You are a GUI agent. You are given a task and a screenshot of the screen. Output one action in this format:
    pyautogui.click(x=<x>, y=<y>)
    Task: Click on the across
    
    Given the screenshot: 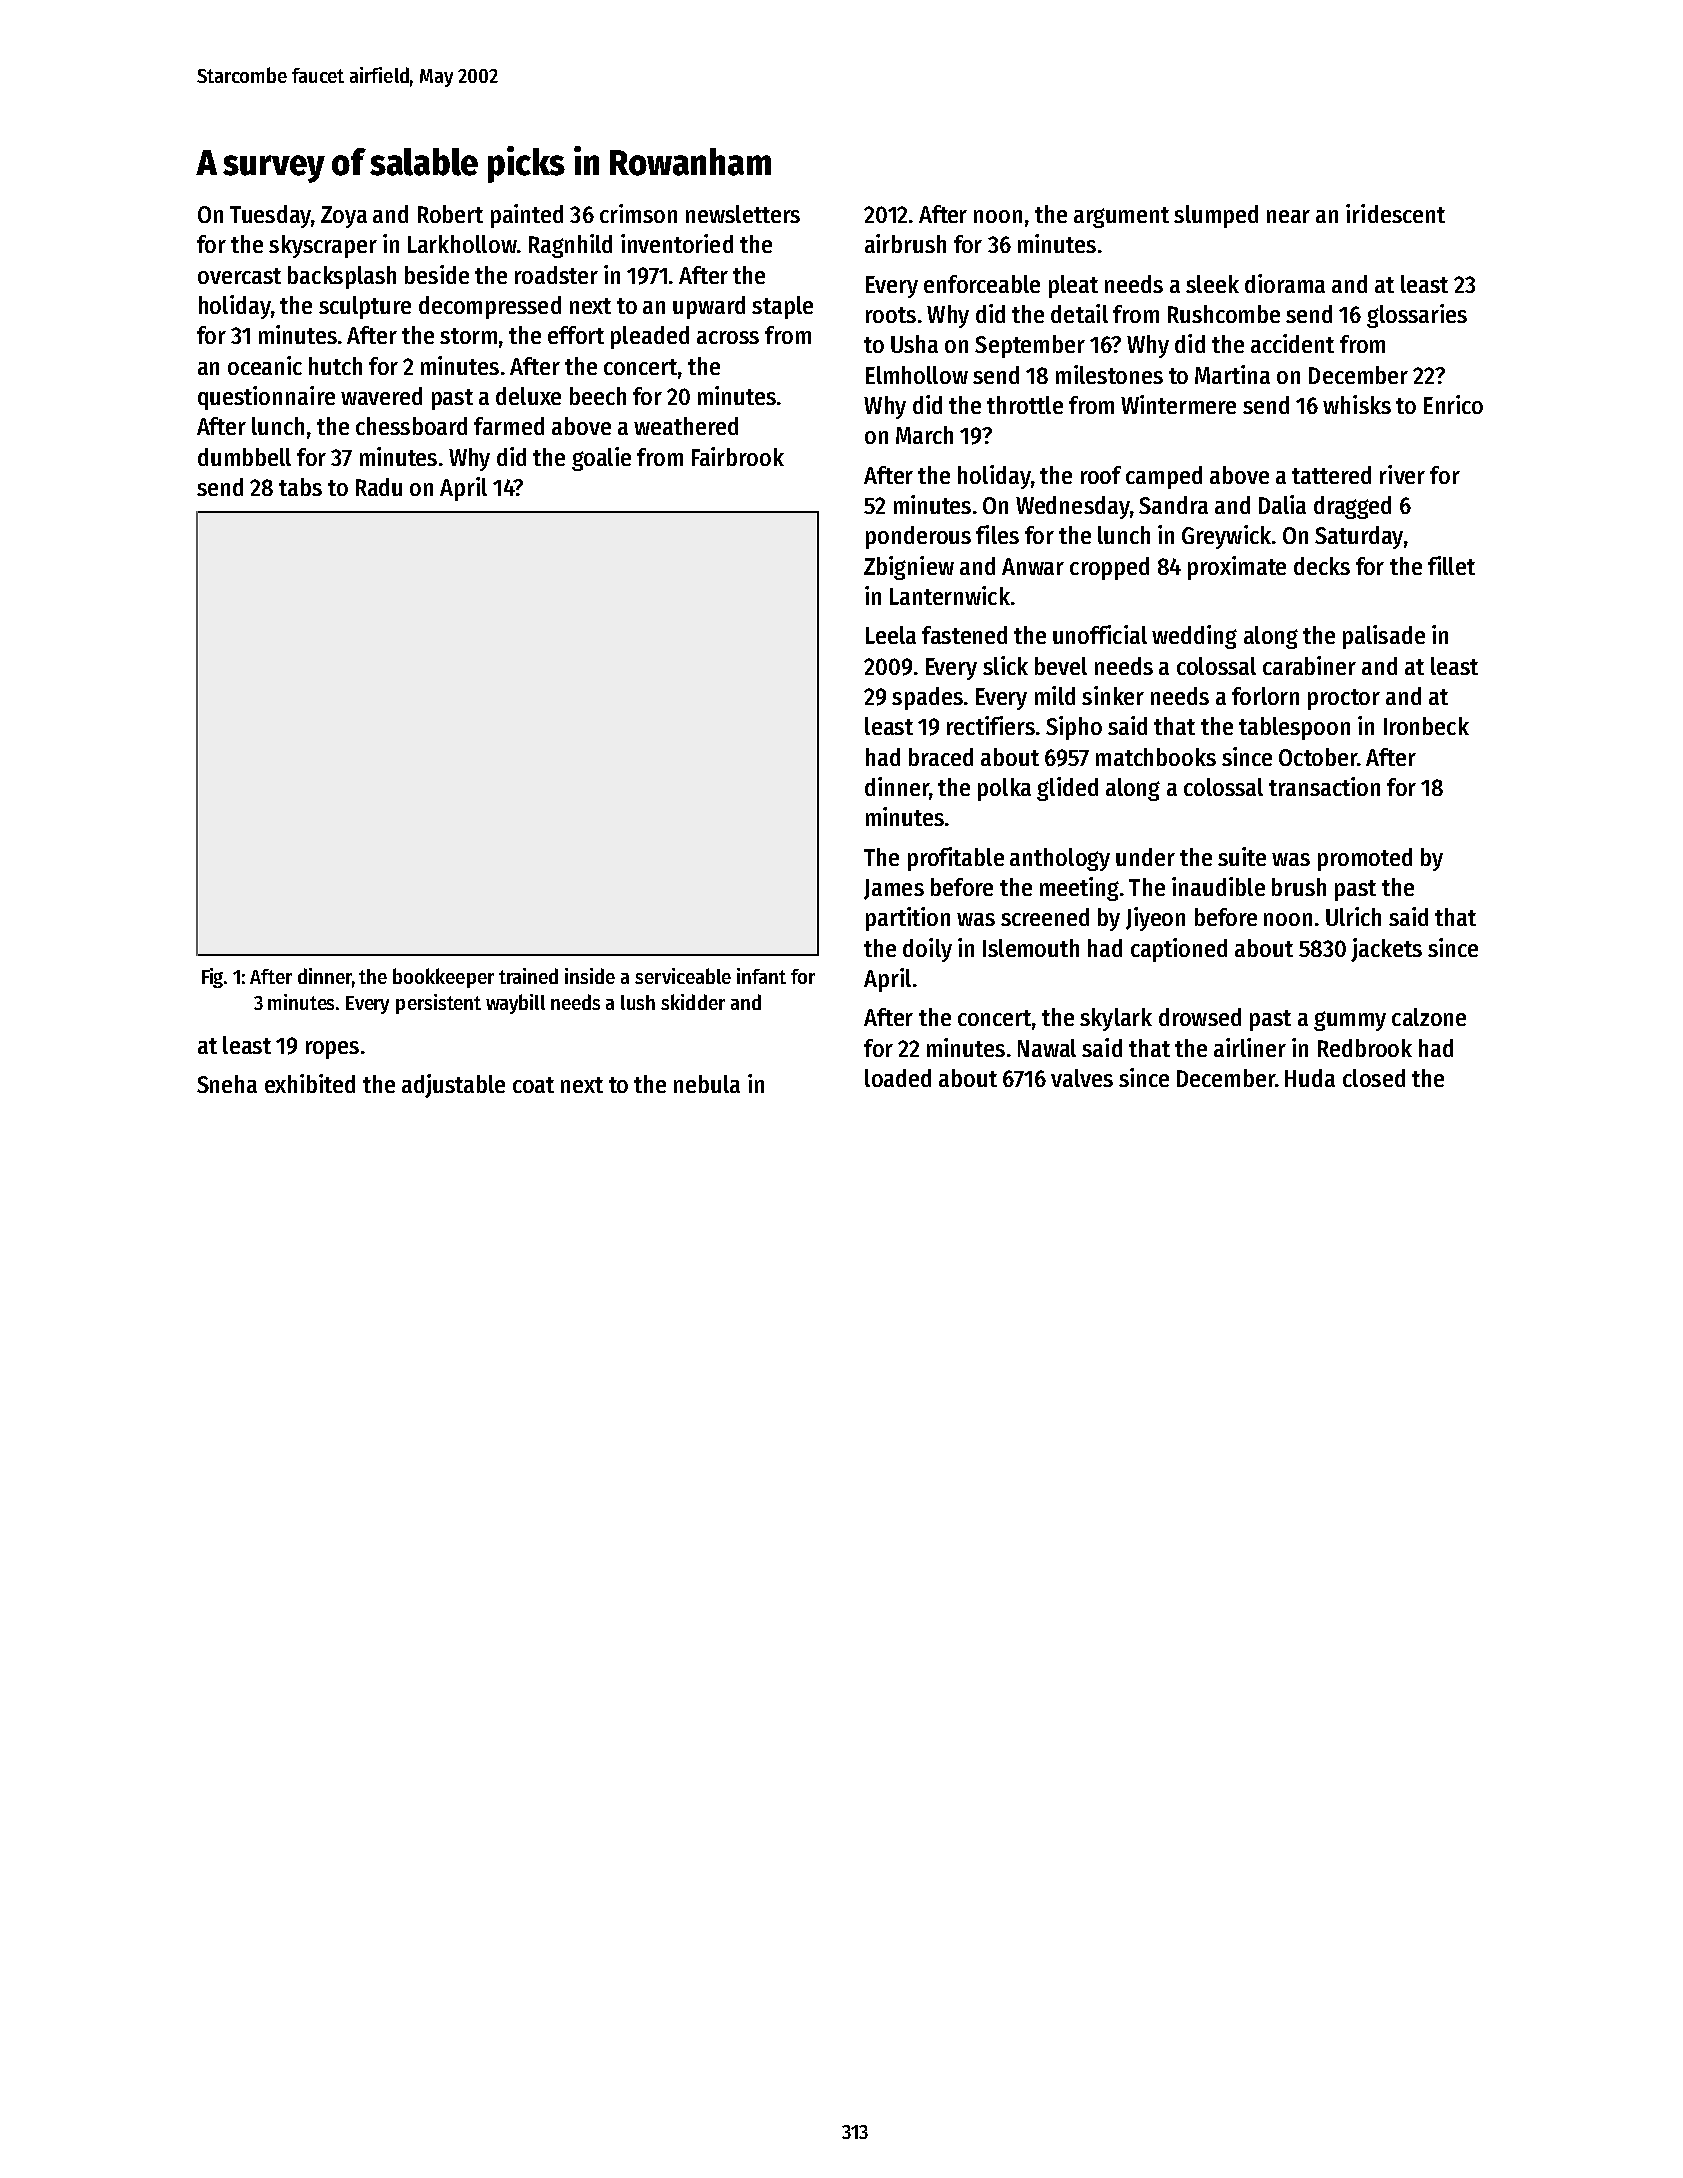 What is the action you would take?
    pyautogui.click(x=728, y=337)
